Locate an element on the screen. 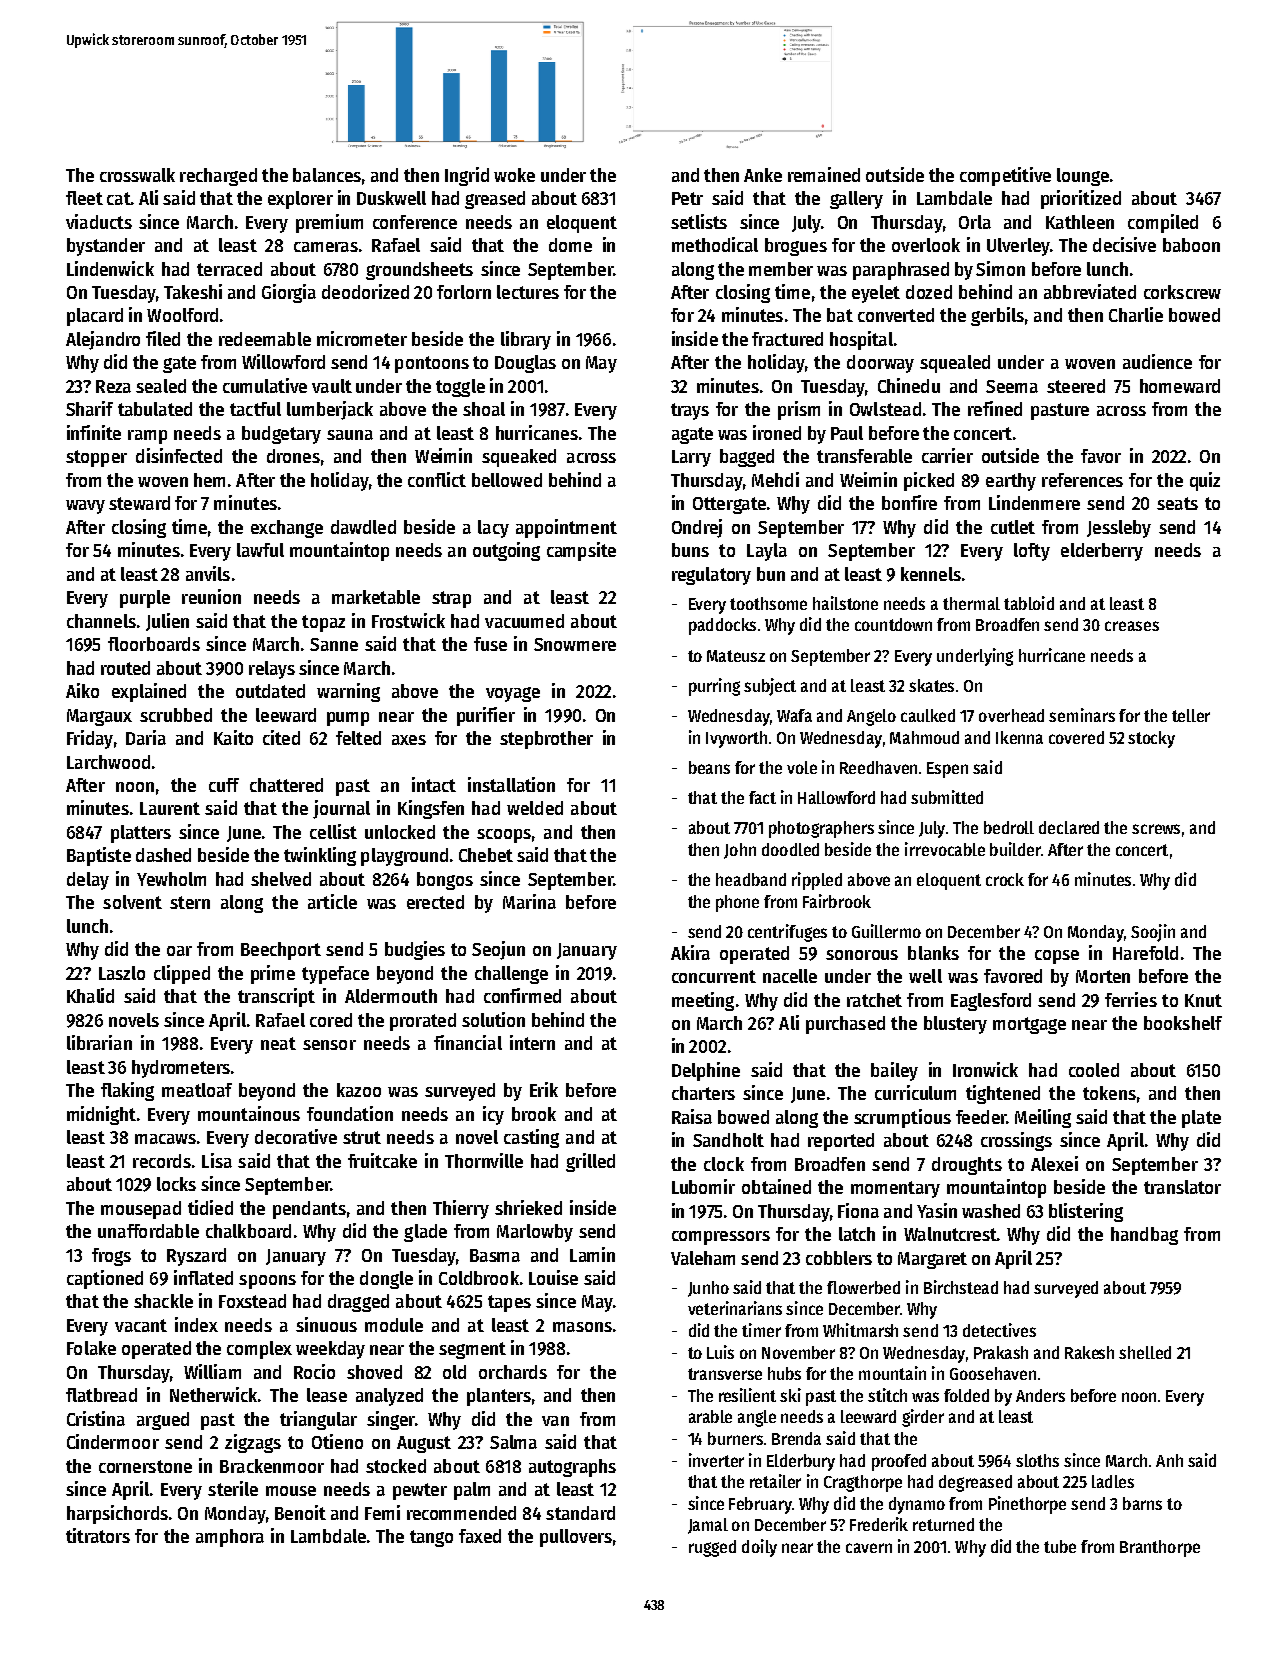 This screenshot has width=1287, height=1666. woke is located at coordinates (514, 175).
